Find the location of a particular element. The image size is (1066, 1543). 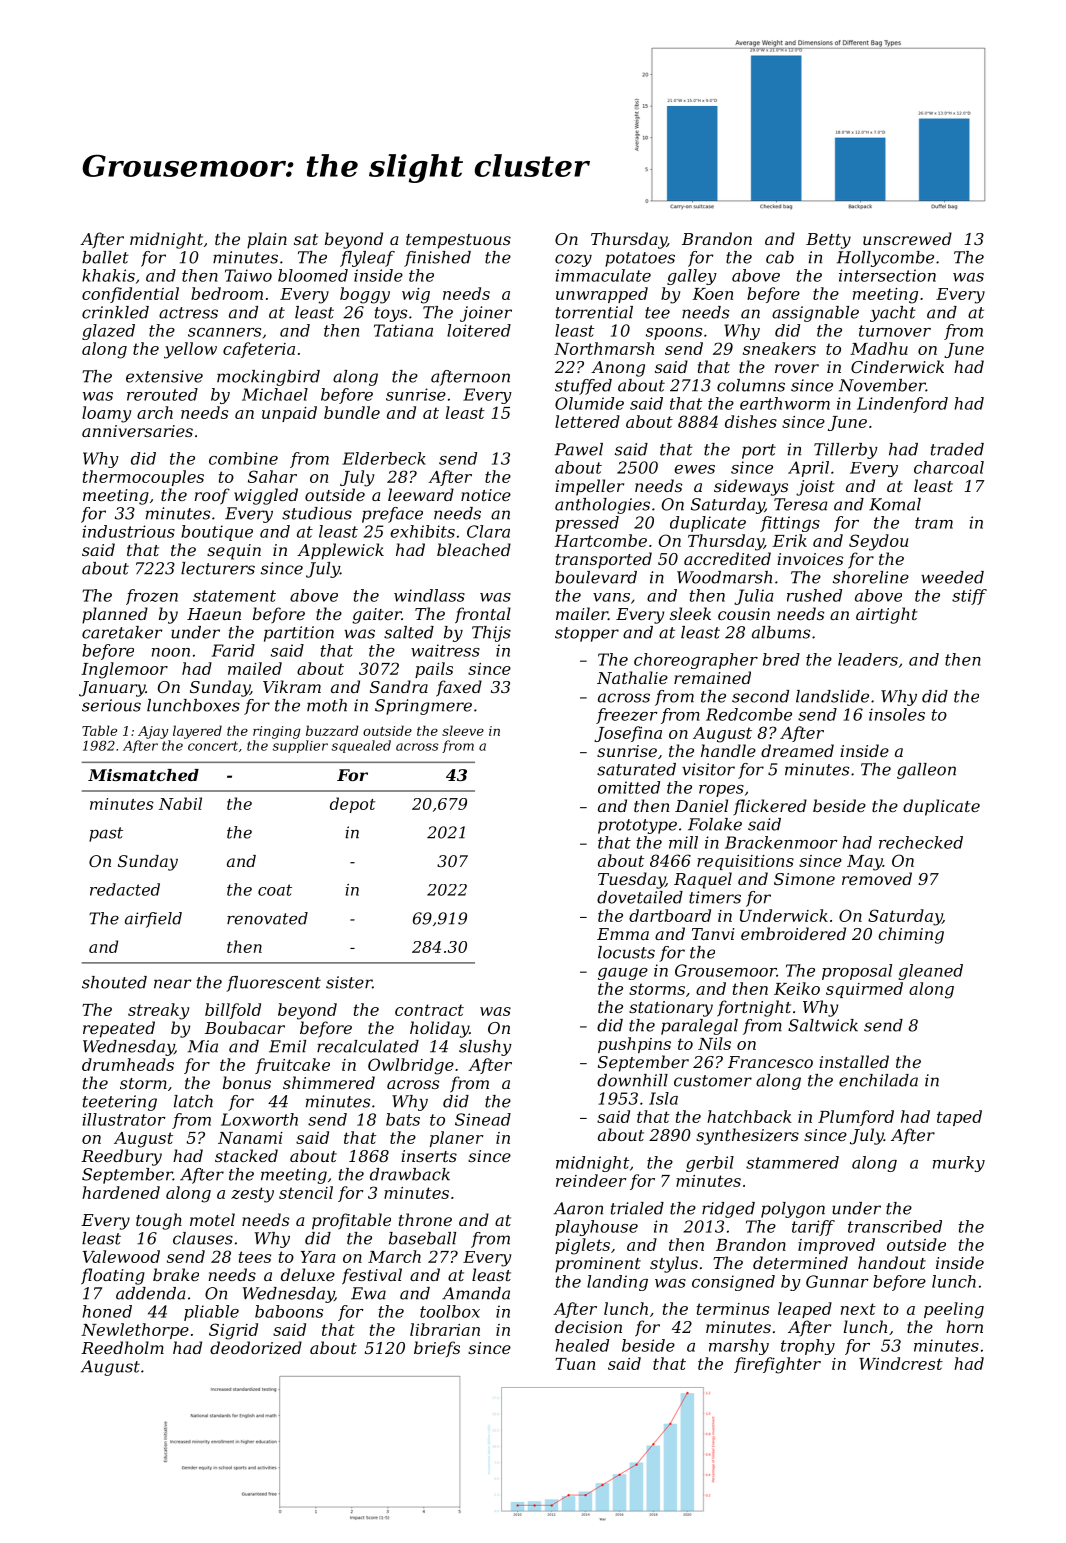

determined is located at coordinates (800, 1262).
